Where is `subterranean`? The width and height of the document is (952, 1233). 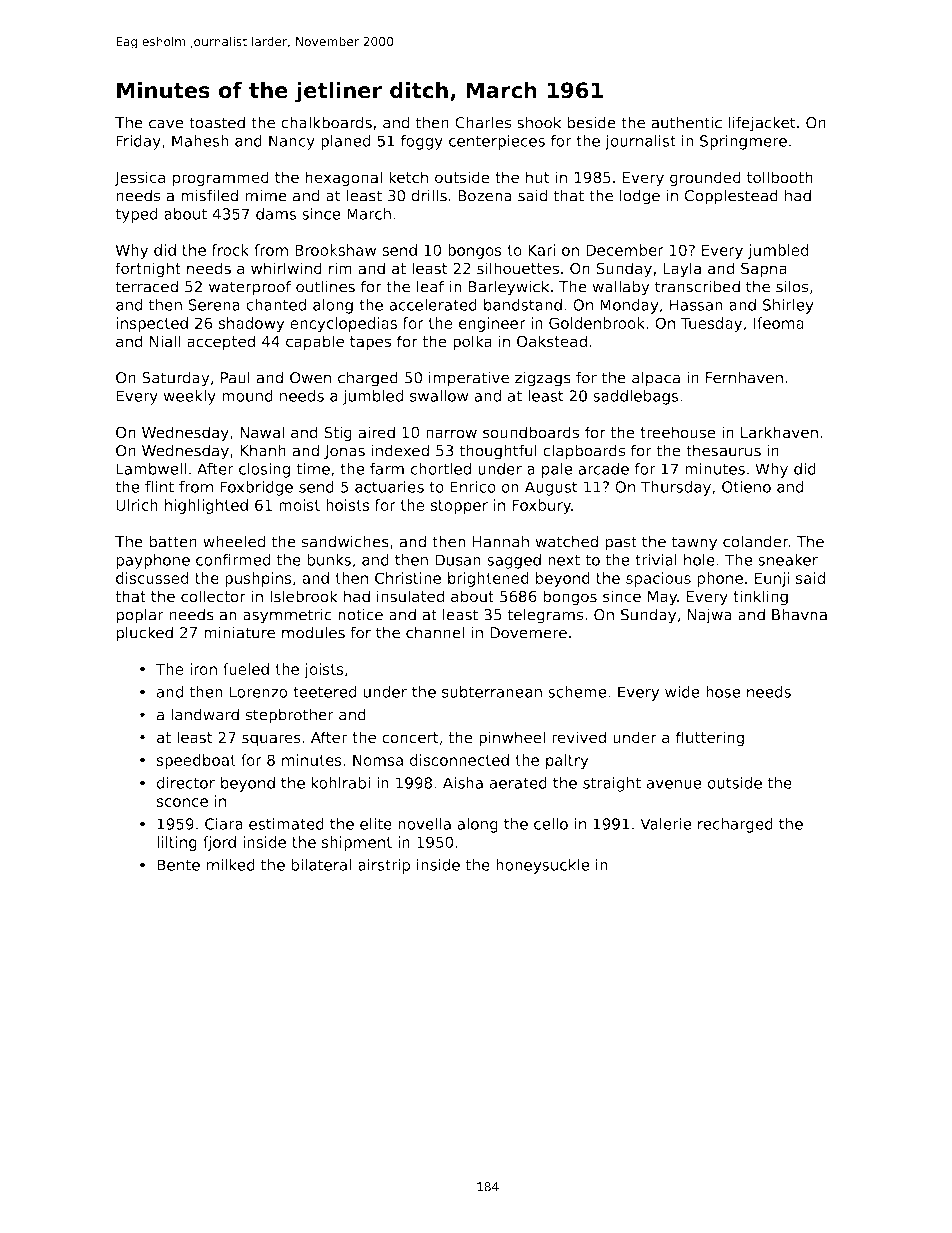 subterranean is located at coordinates (492, 692).
